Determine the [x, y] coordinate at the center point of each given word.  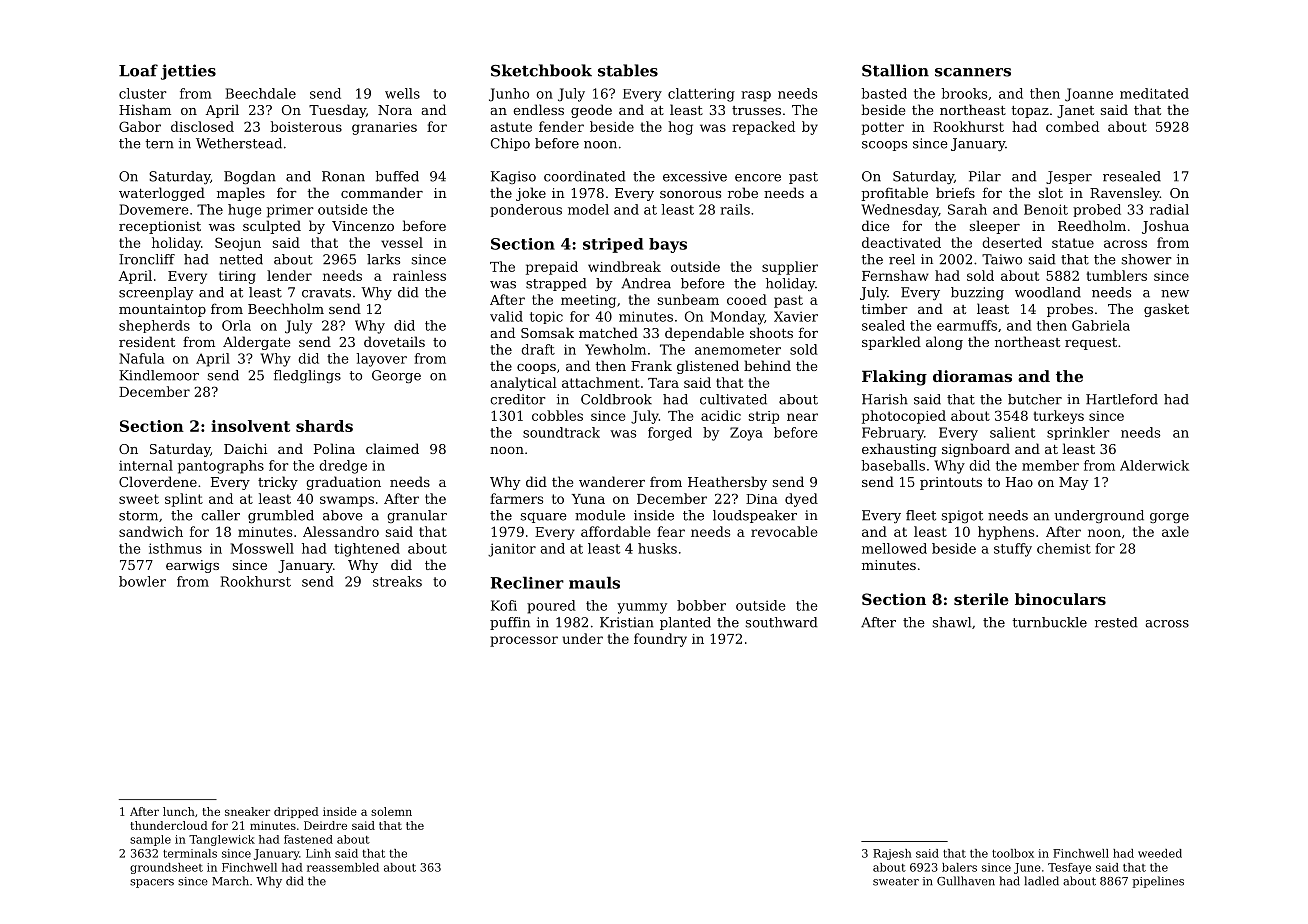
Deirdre [325, 825]
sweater [896, 881]
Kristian [627, 622]
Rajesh [892, 854]
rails [735, 209]
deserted [1012, 242]
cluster [143, 93]
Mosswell [262, 548]
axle [1175, 531]
